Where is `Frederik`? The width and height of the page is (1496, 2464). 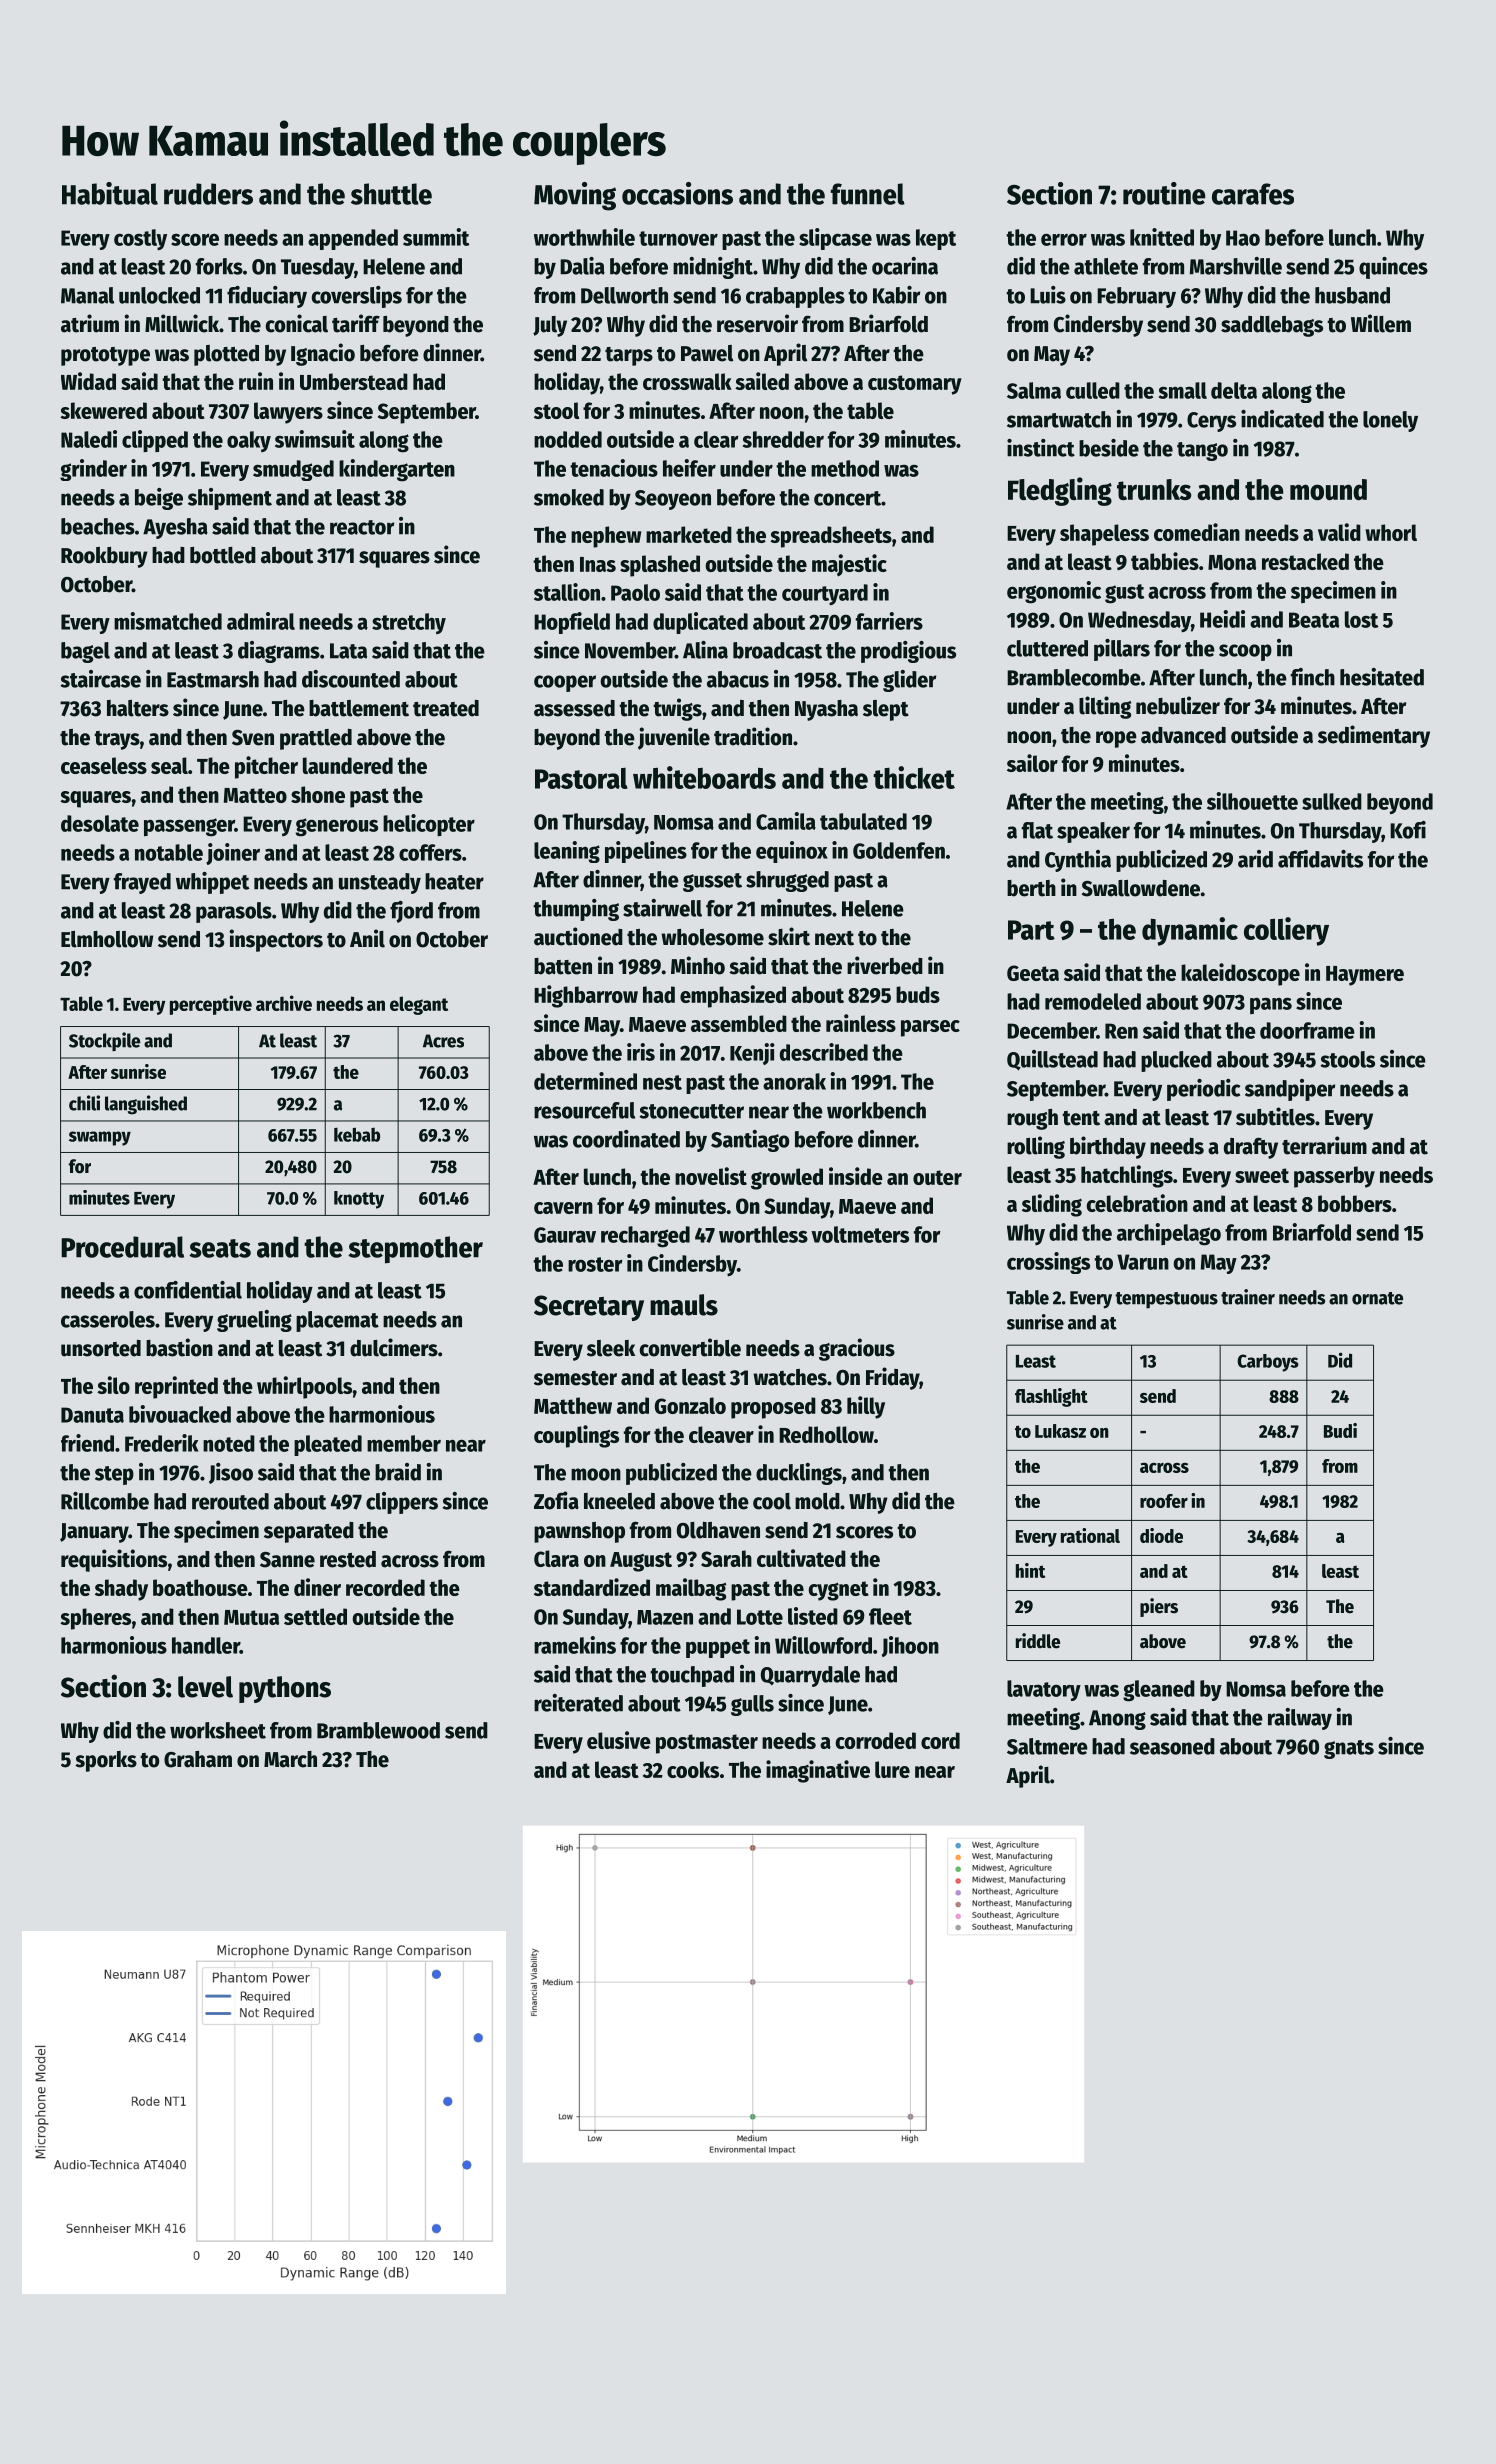 Frederik is located at coordinates (162, 1443).
